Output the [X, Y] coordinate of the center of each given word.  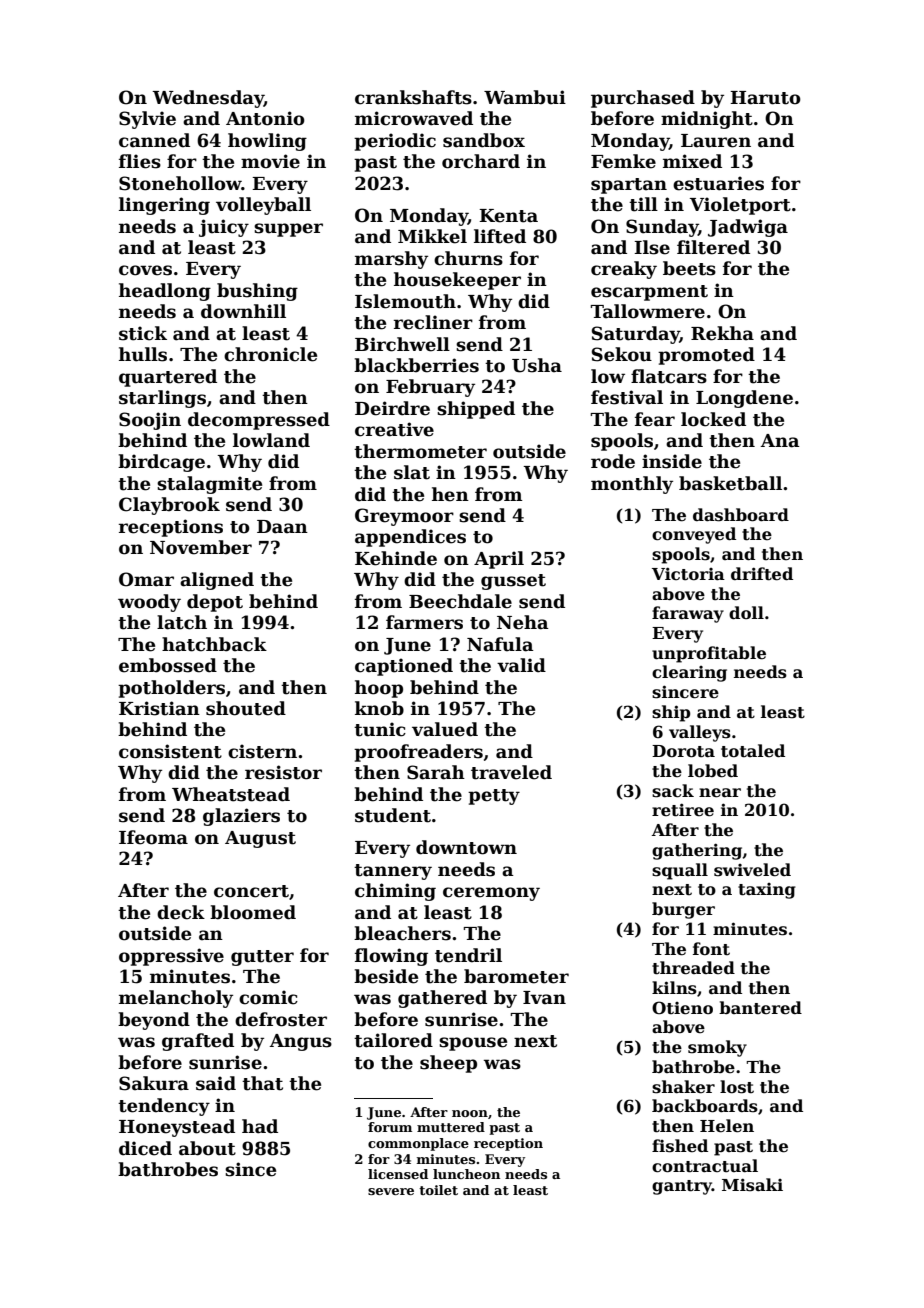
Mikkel [432, 236]
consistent [170, 751]
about [207, 1148]
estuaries [718, 183]
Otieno [682, 1008]
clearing [689, 673]
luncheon [466, 1174]
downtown [466, 847]
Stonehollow [180, 183]
